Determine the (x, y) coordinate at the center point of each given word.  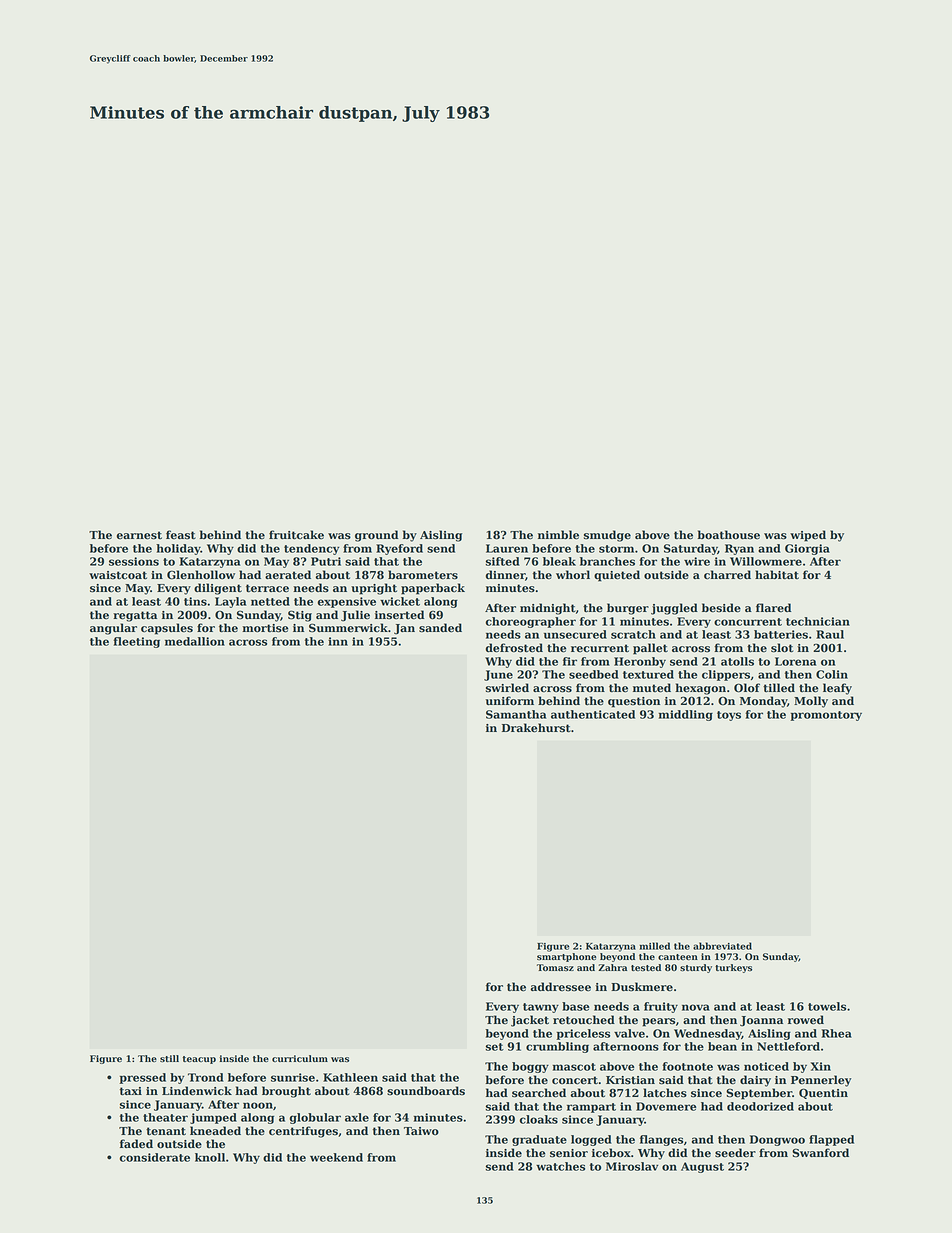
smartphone (566, 957)
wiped (808, 536)
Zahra (612, 967)
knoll (210, 1157)
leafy (837, 689)
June (498, 675)
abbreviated (722, 946)
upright (374, 589)
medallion (195, 641)
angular (113, 629)
